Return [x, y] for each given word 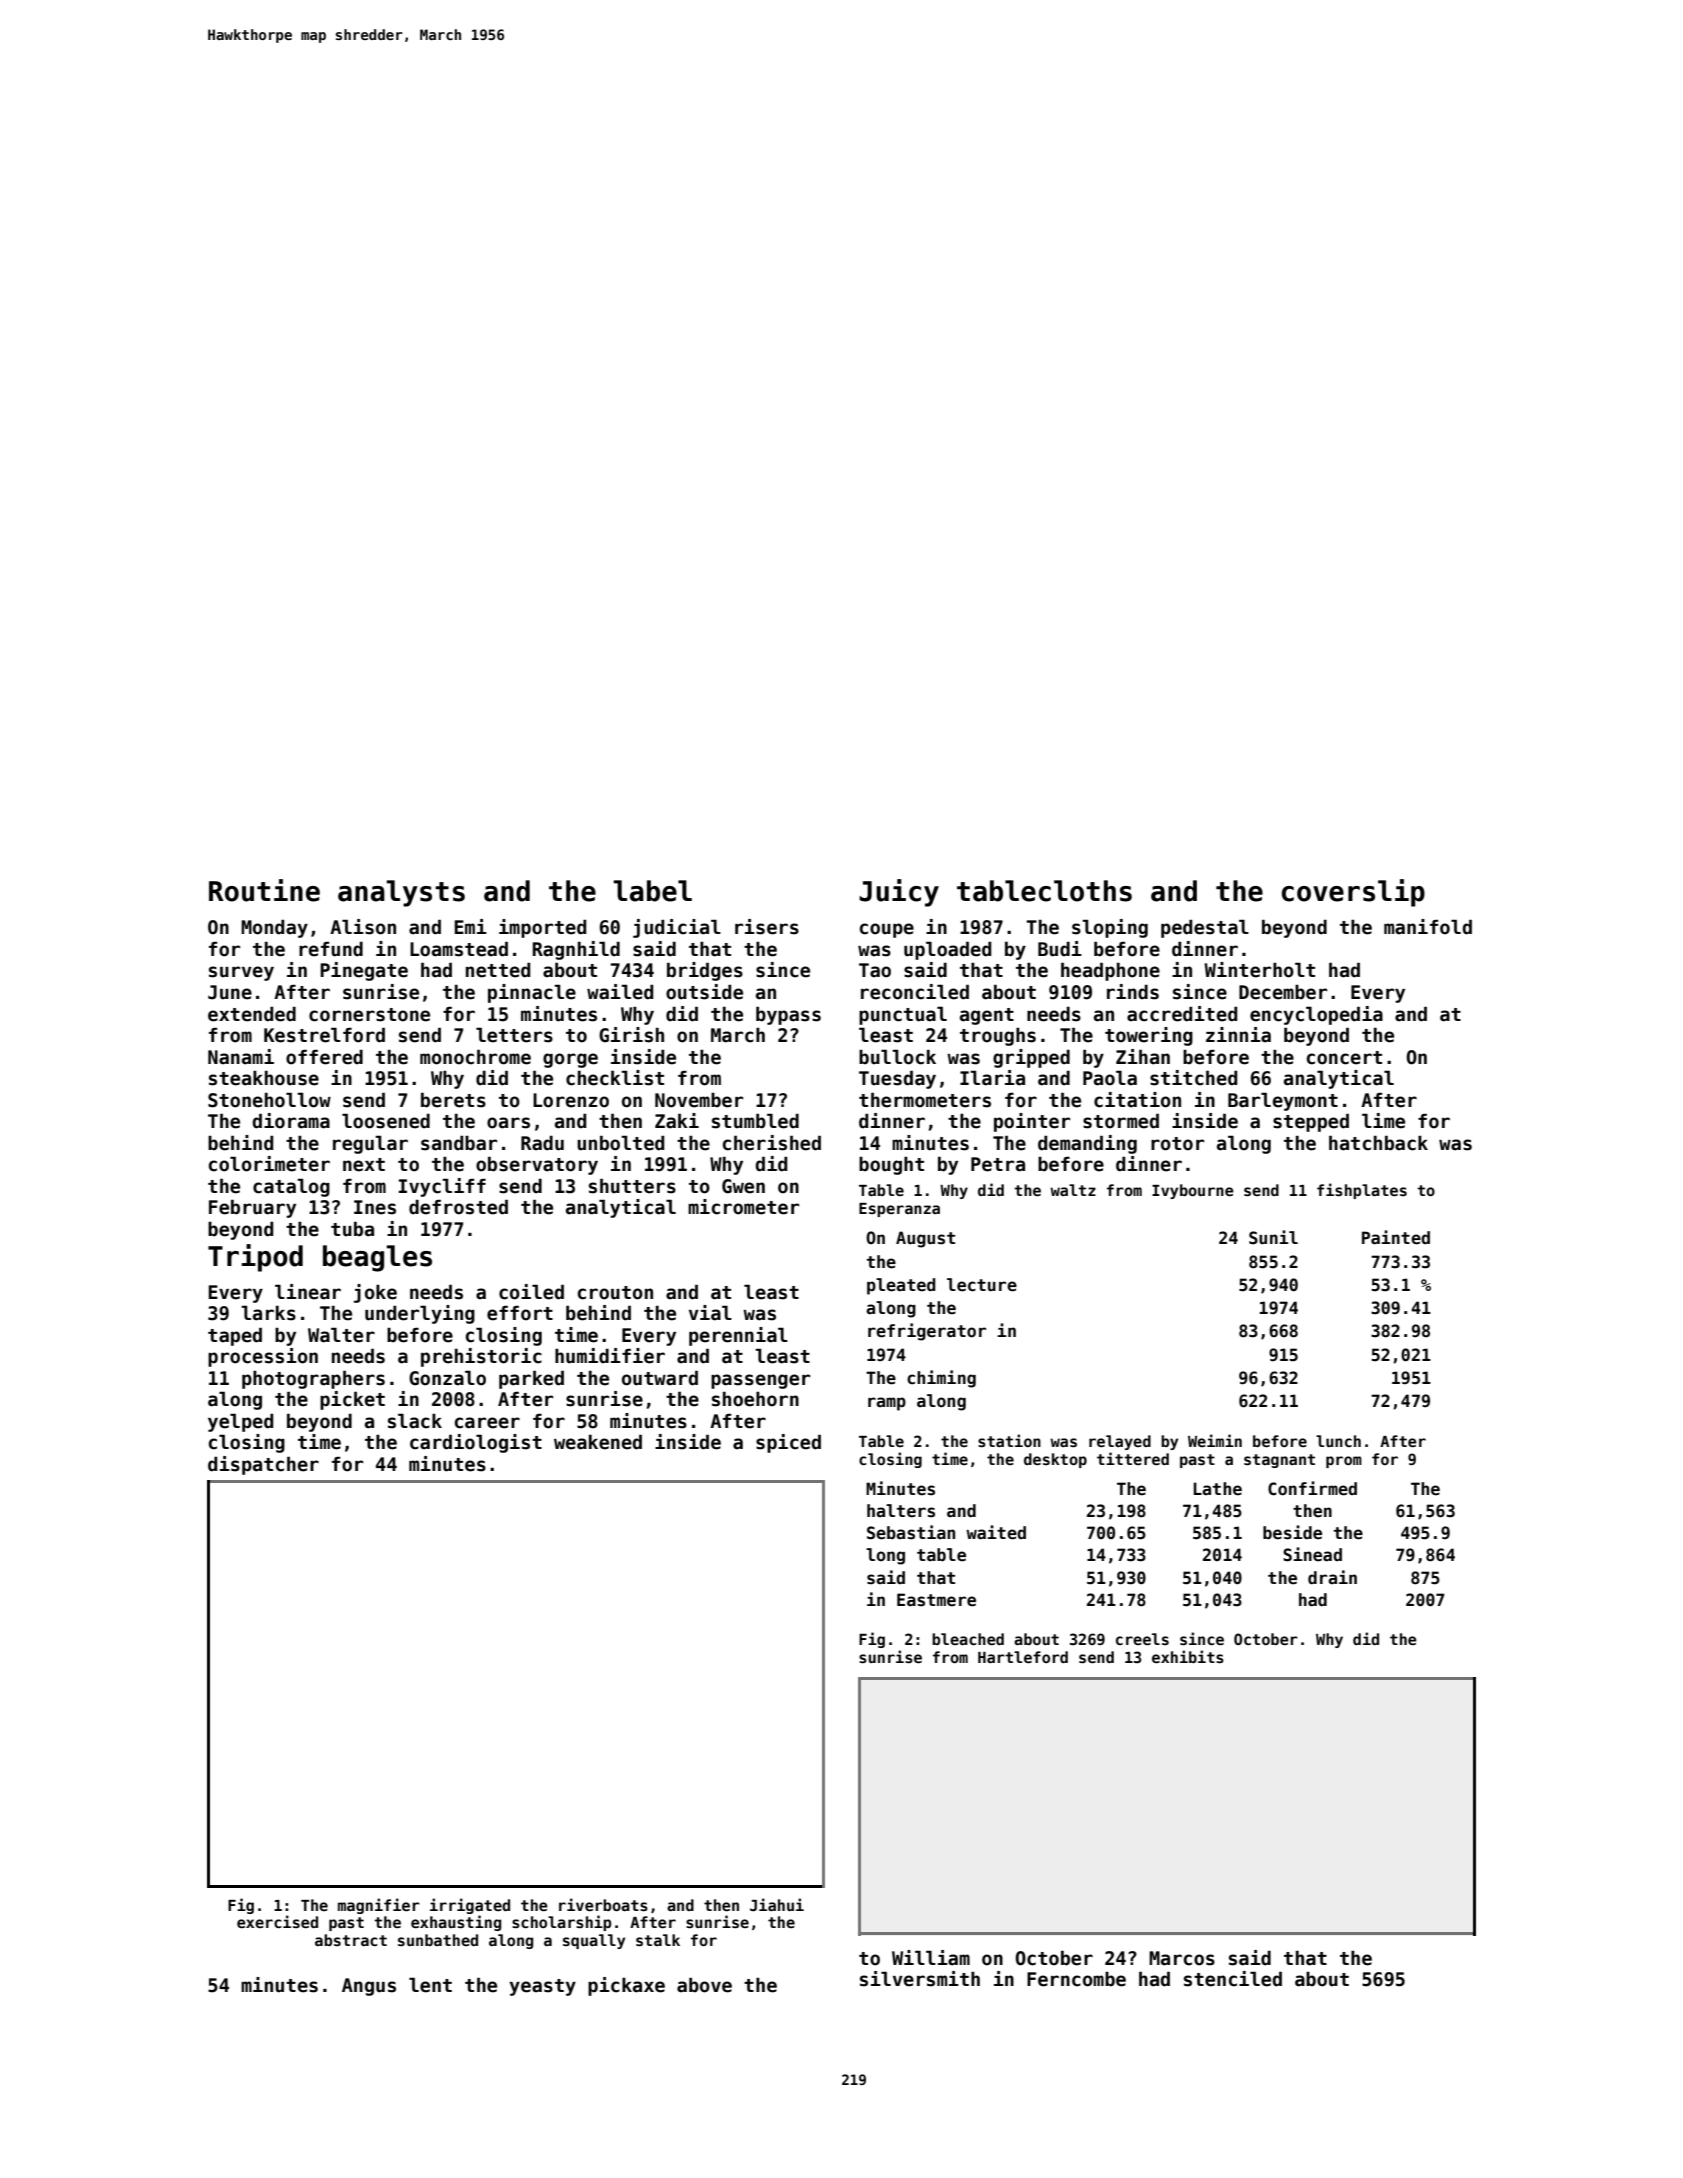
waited [996, 1532]
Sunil [1273, 1237]
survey [241, 973]
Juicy [899, 893]
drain [1332, 1577]
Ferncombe [1076, 1979]
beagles [377, 1258]
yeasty [542, 1987]
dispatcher [263, 1465]
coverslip [1353, 893]
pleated [901, 1286]
